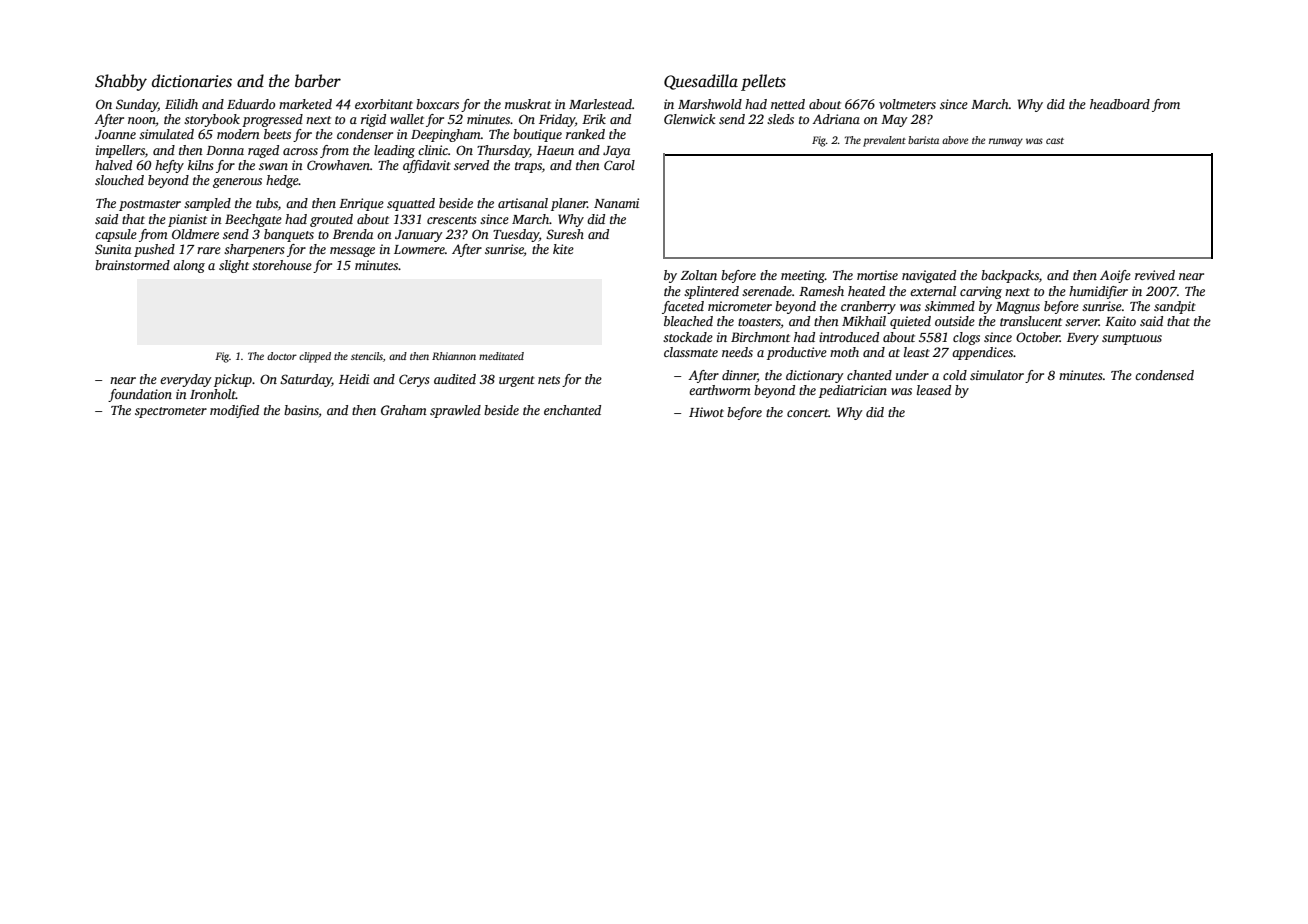 The width and height of the document is (1308, 924). What do you see at coordinates (1010, 276) in the document?
I see `backpacks` at bounding box center [1010, 276].
